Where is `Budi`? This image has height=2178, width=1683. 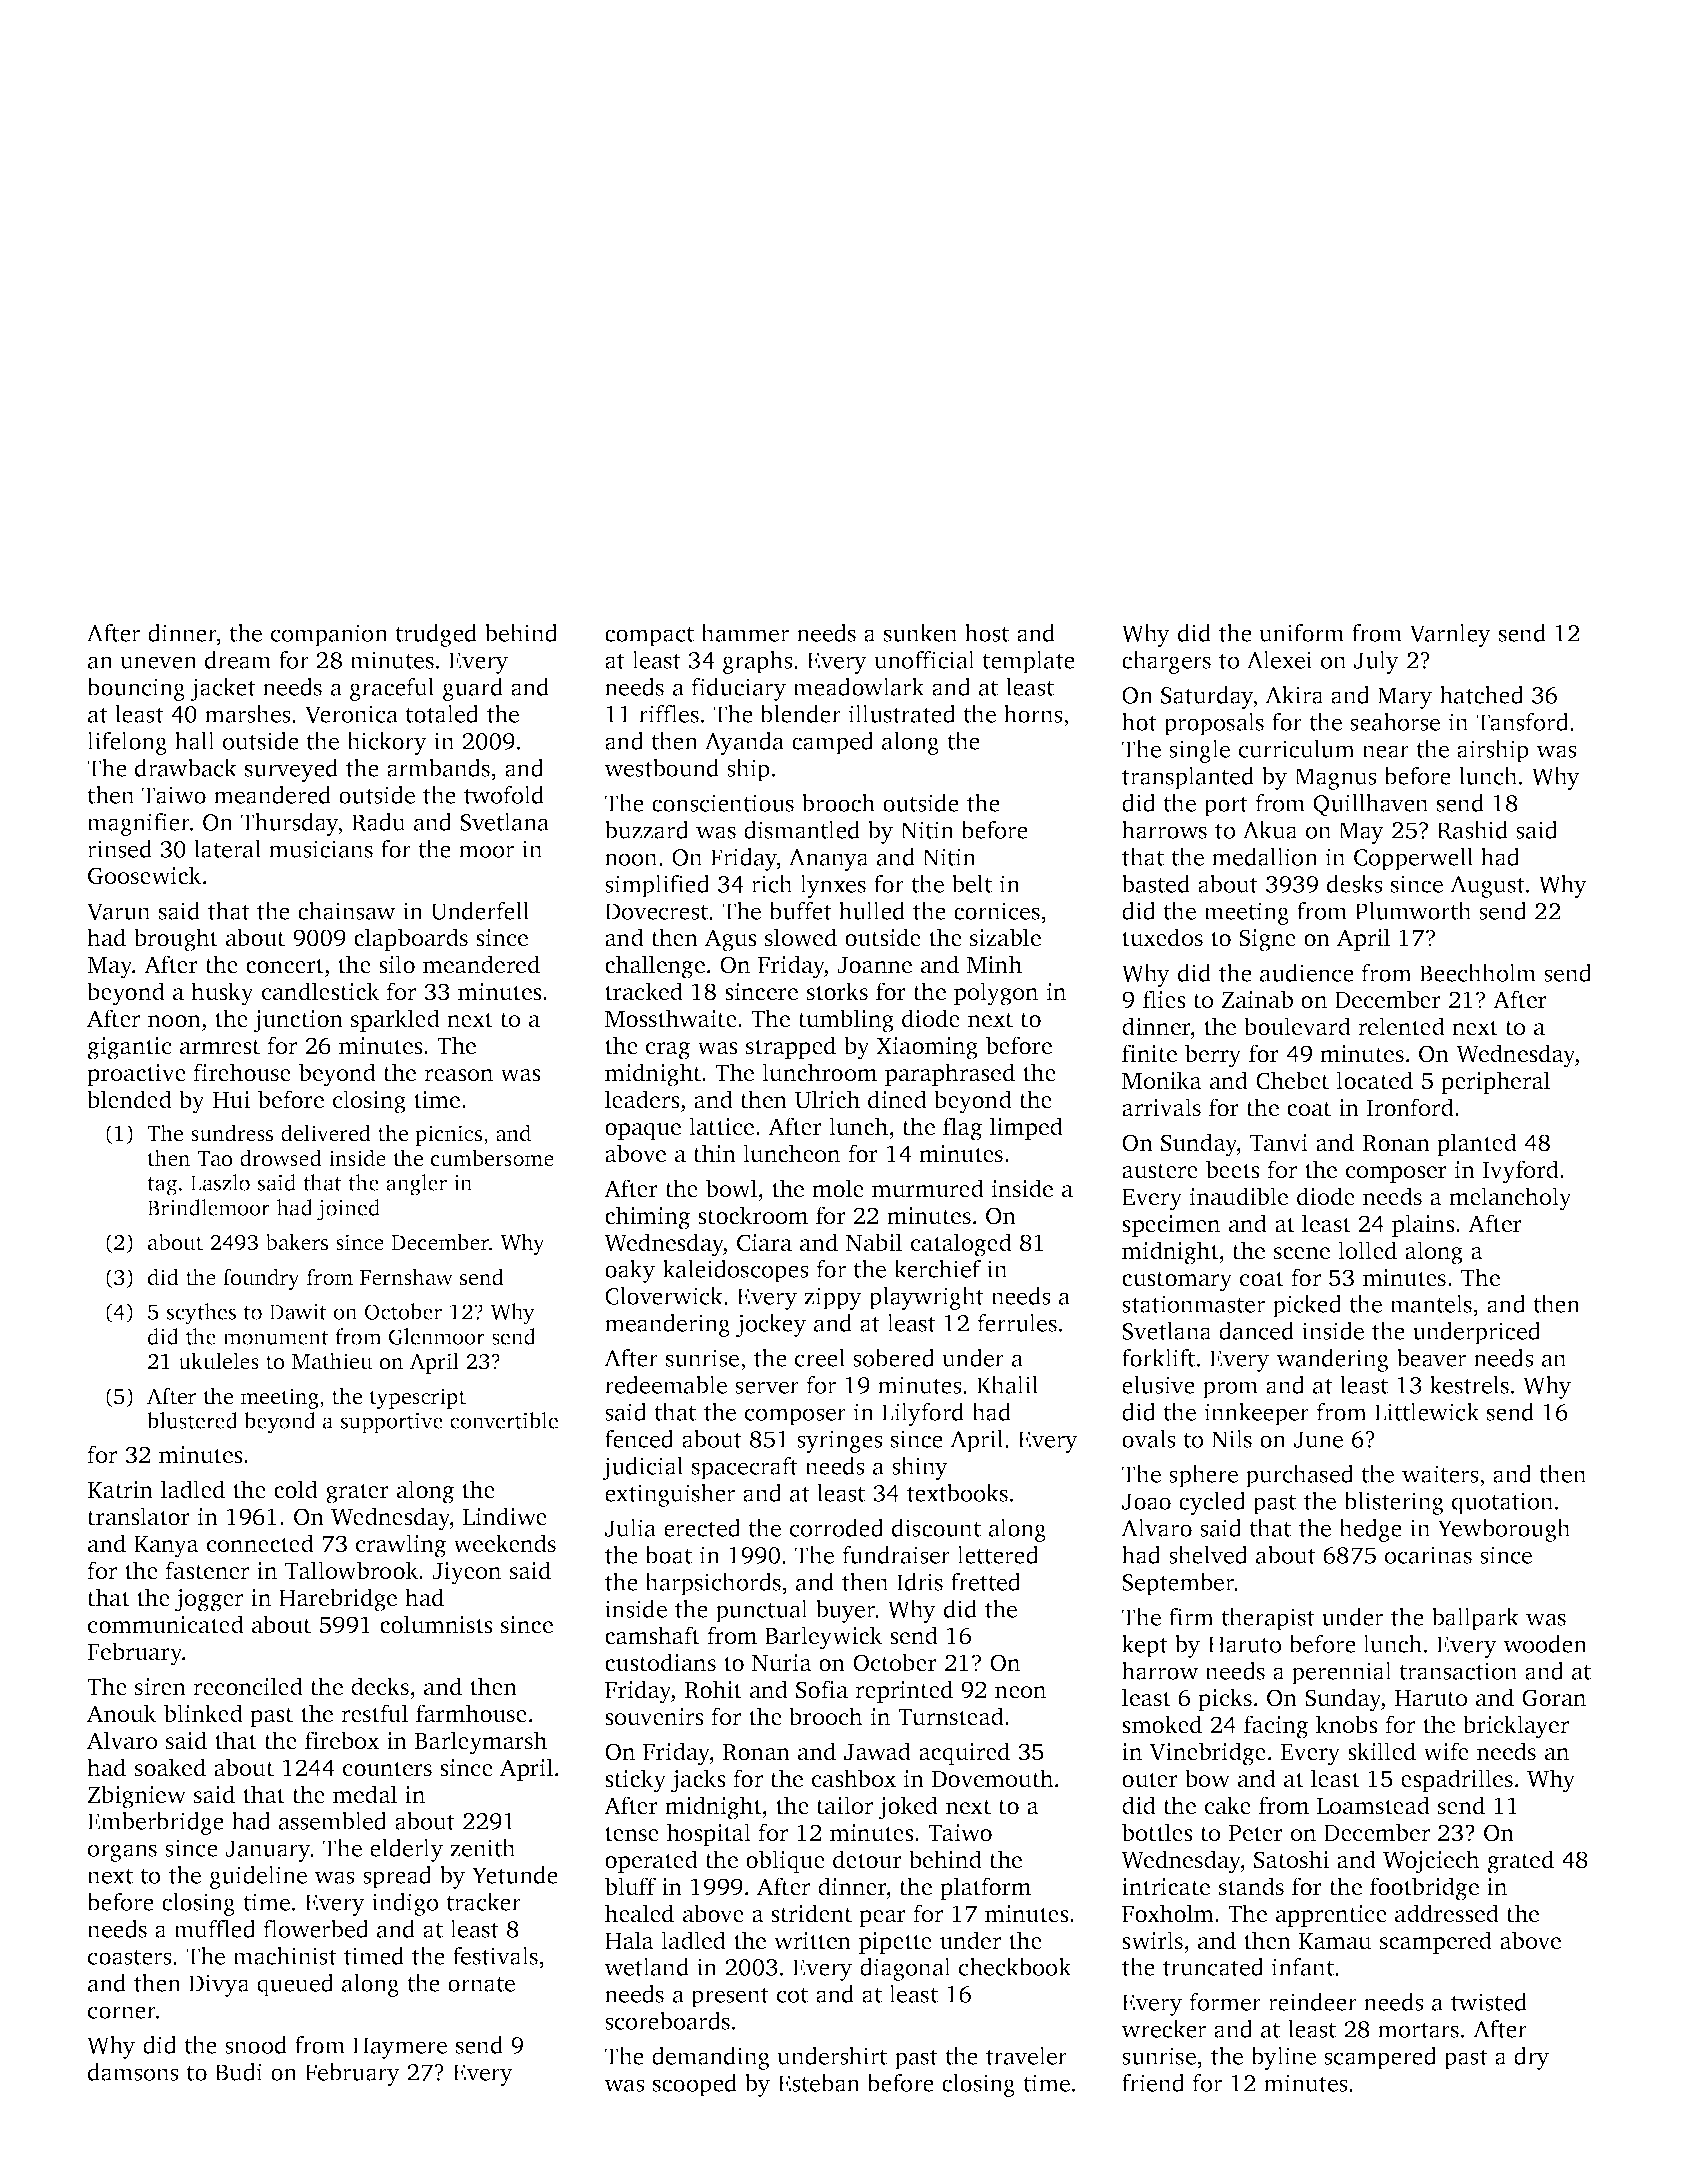 Budi is located at coordinates (239, 2072).
